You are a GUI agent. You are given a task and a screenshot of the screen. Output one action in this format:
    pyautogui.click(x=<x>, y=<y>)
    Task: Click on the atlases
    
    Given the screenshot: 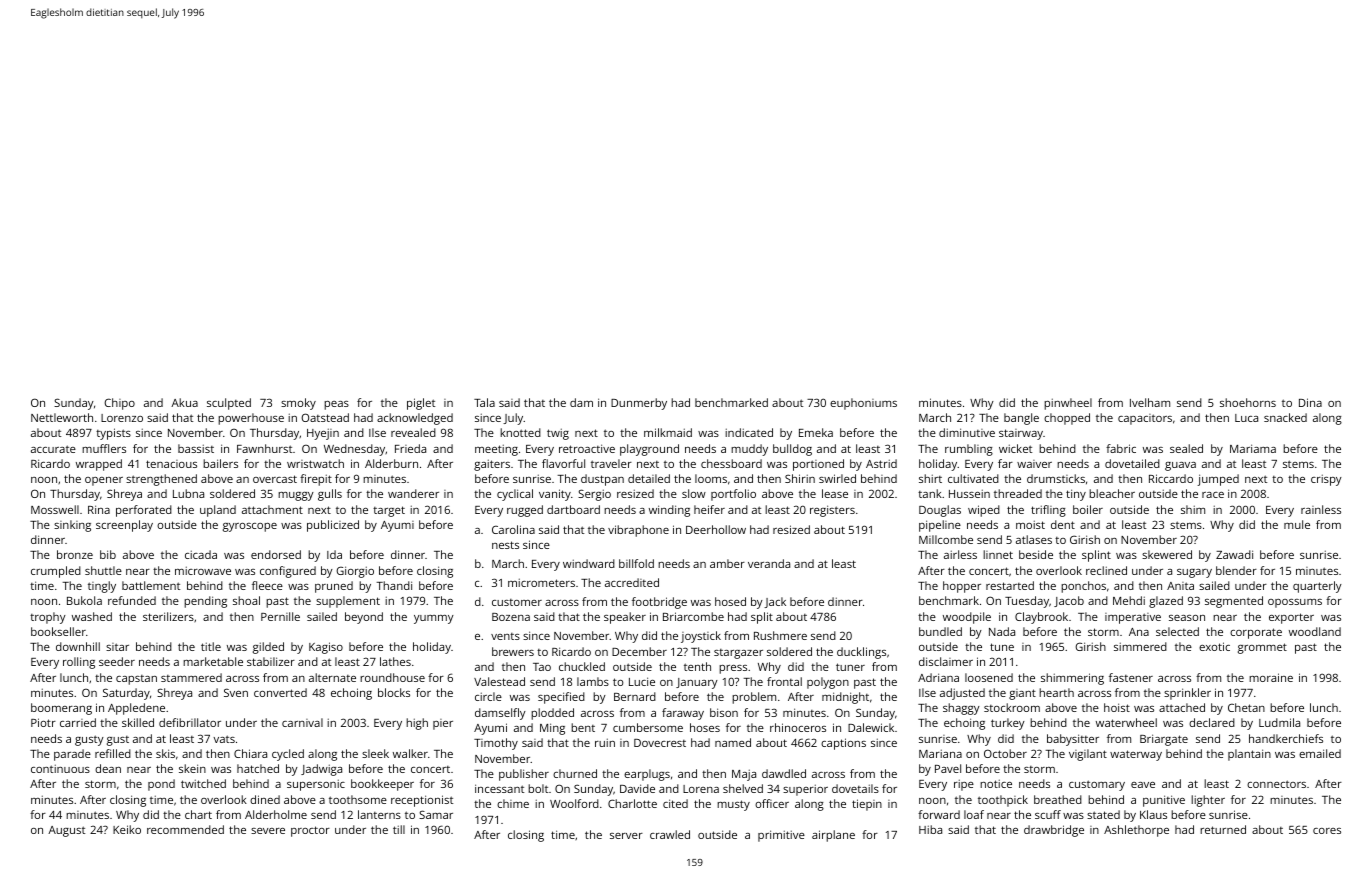 What is the action you would take?
    pyautogui.click(x=1034, y=539)
